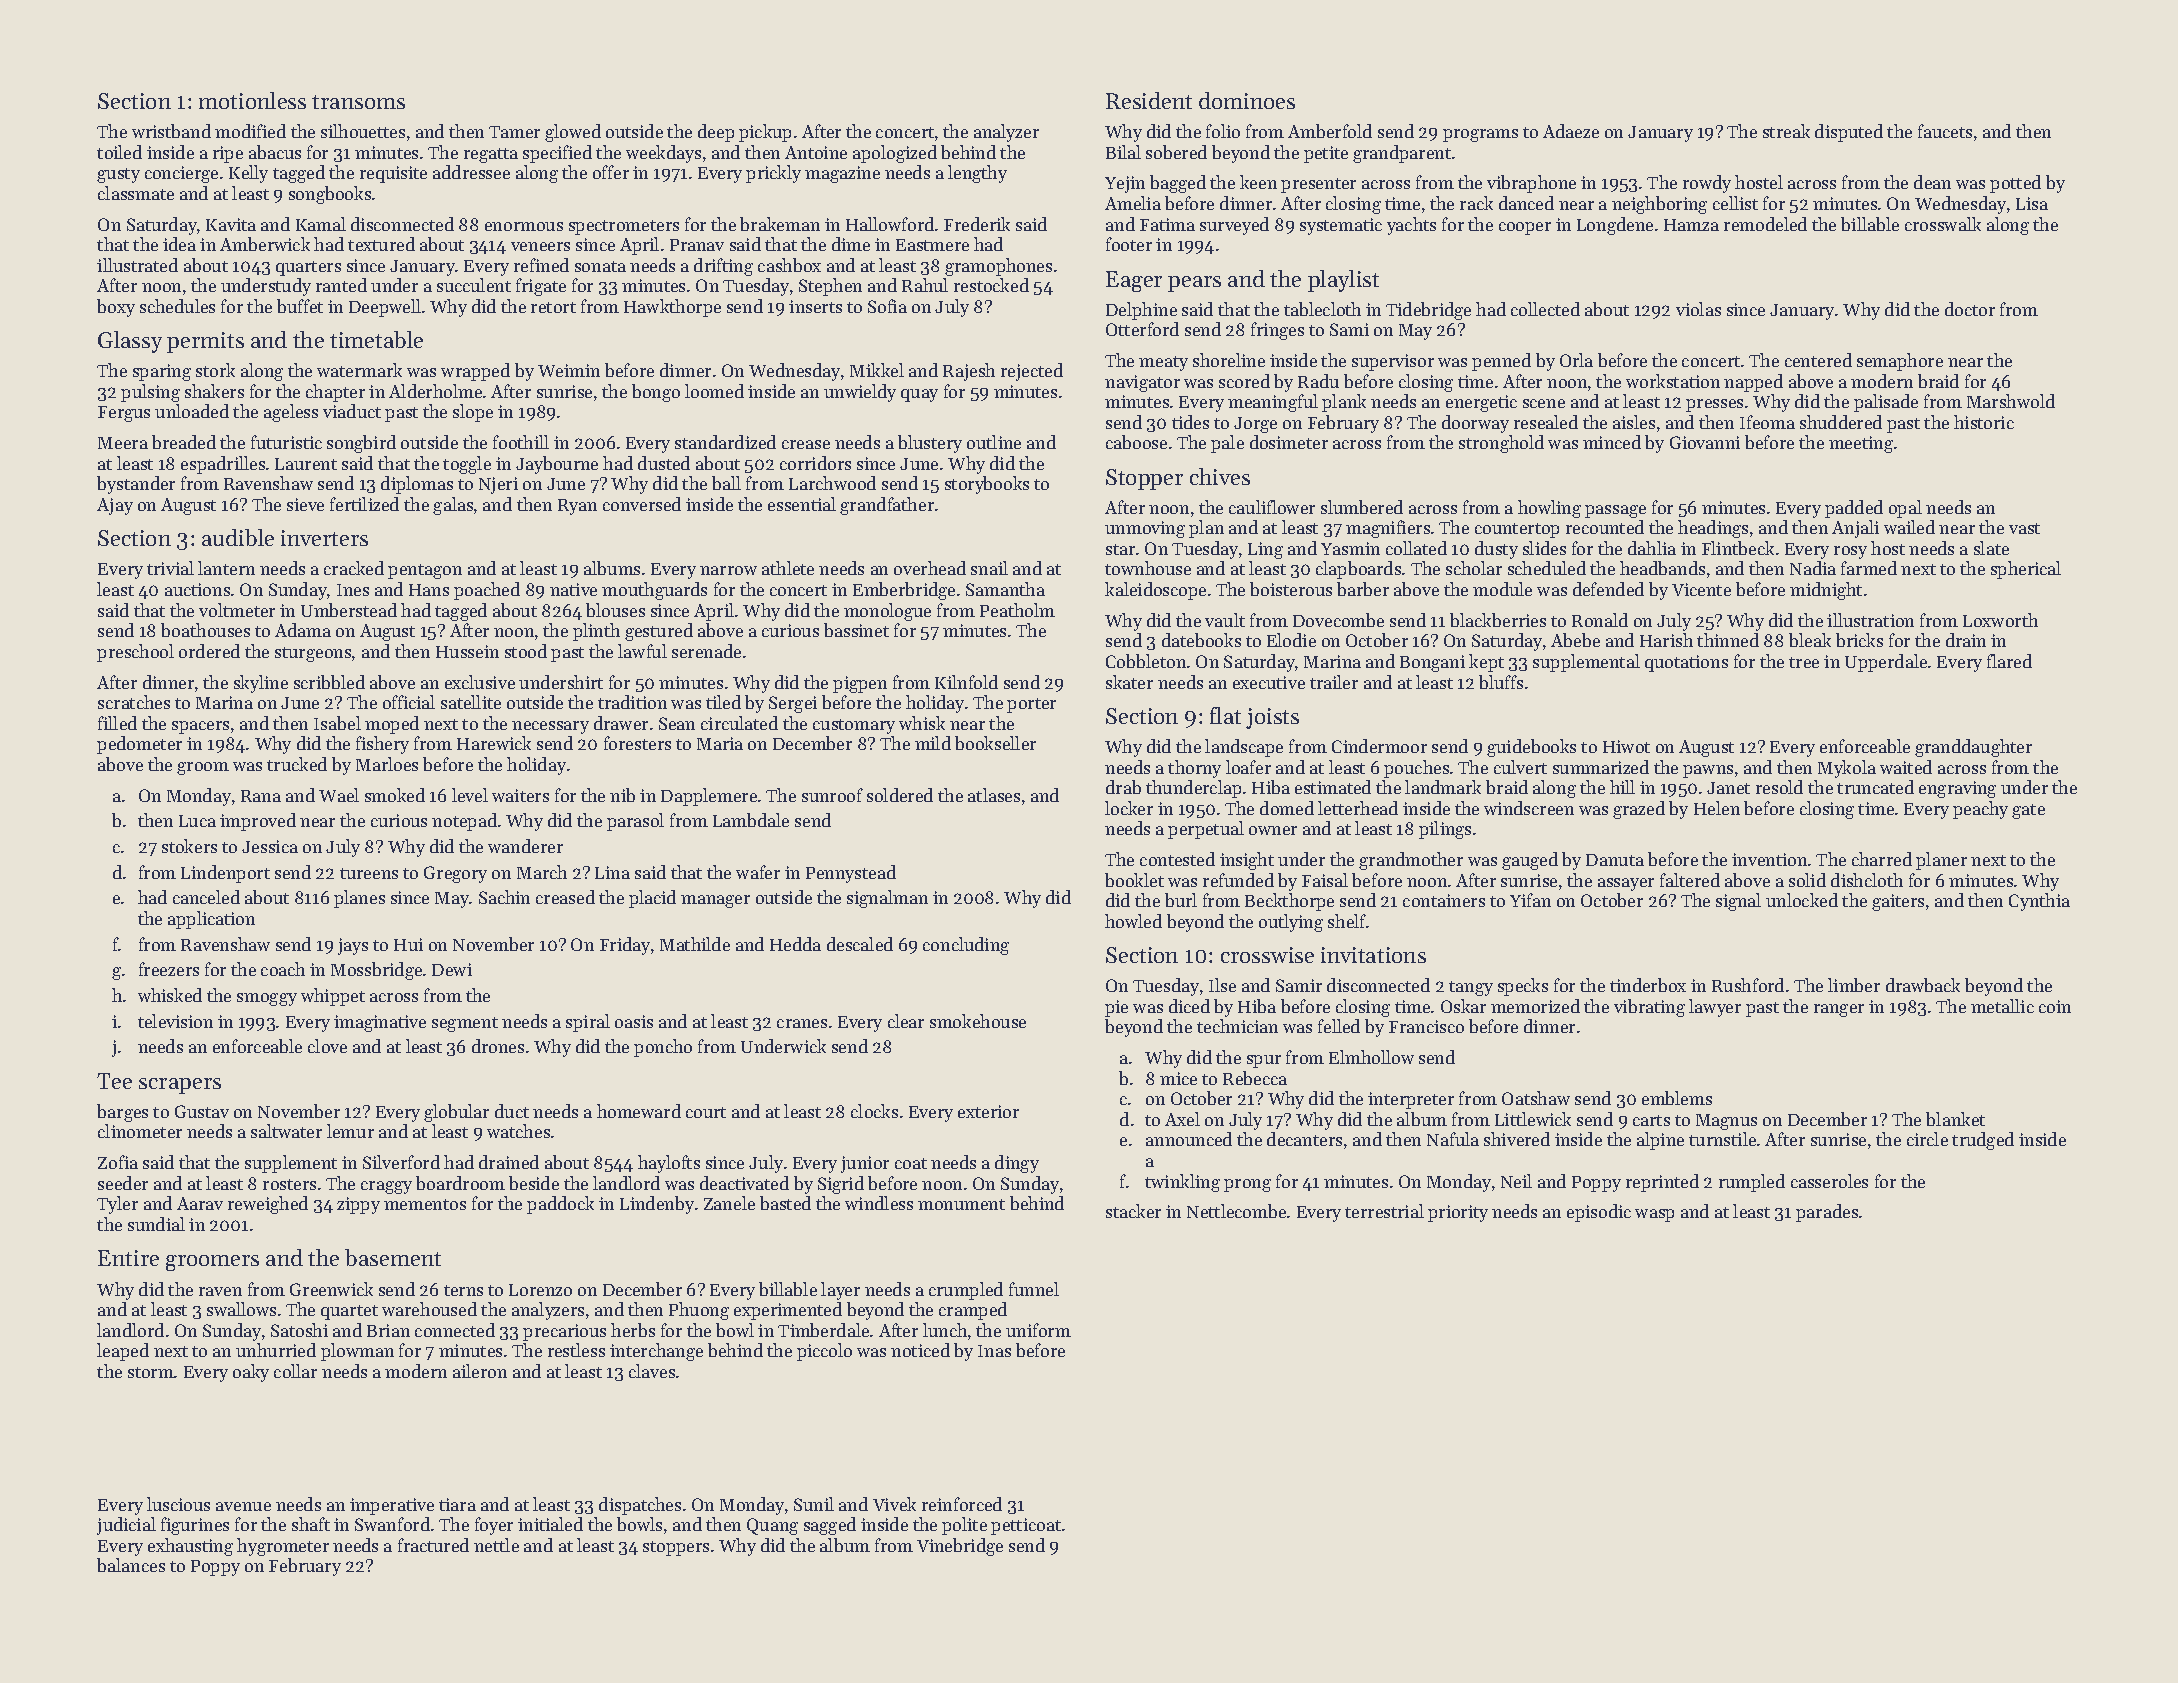 The height and width of the screenshot is (1683, 2178). I want to click on imperative, so click(392, 1506).
